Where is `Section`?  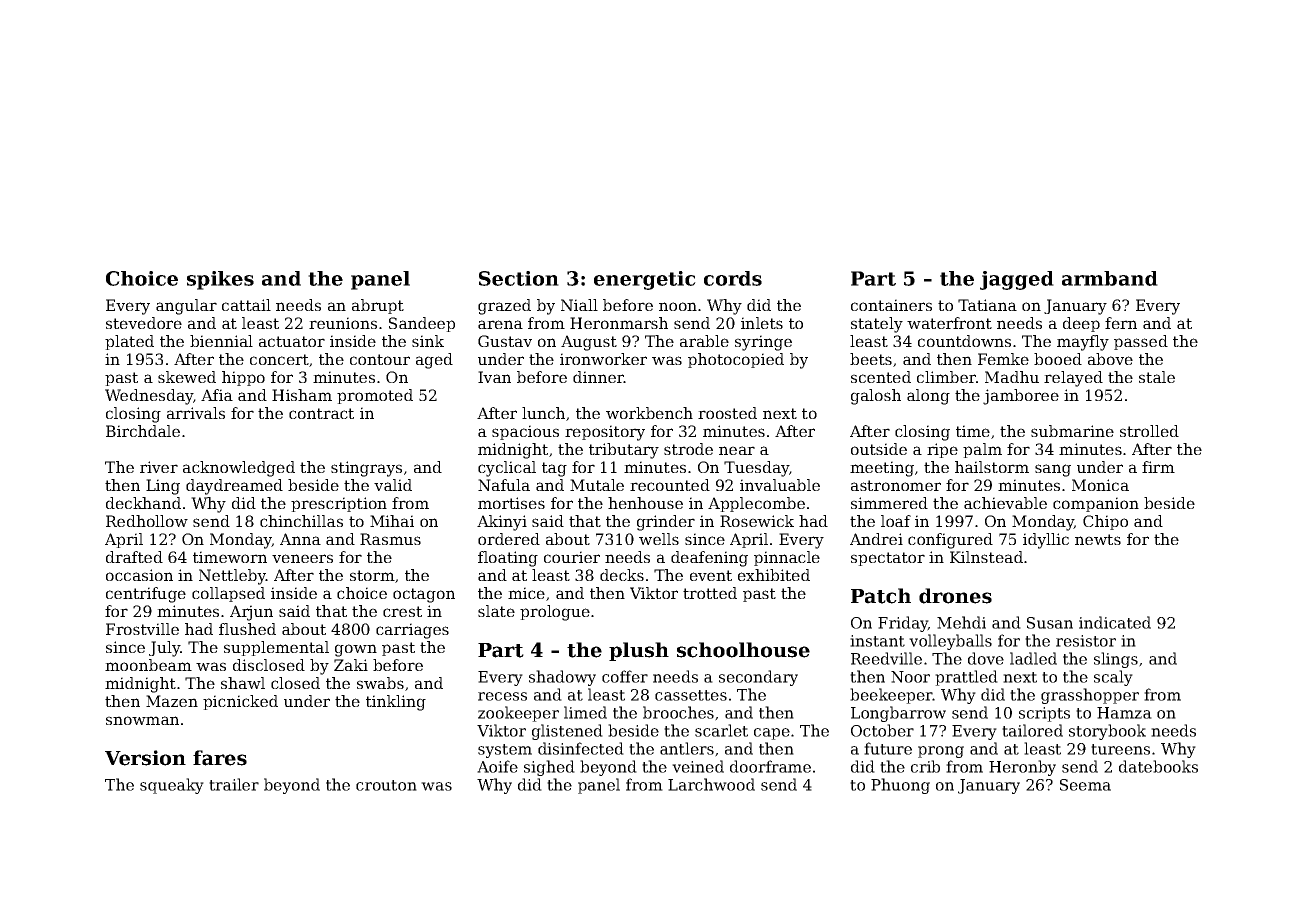
Section is located at coordinates (519, 278).
